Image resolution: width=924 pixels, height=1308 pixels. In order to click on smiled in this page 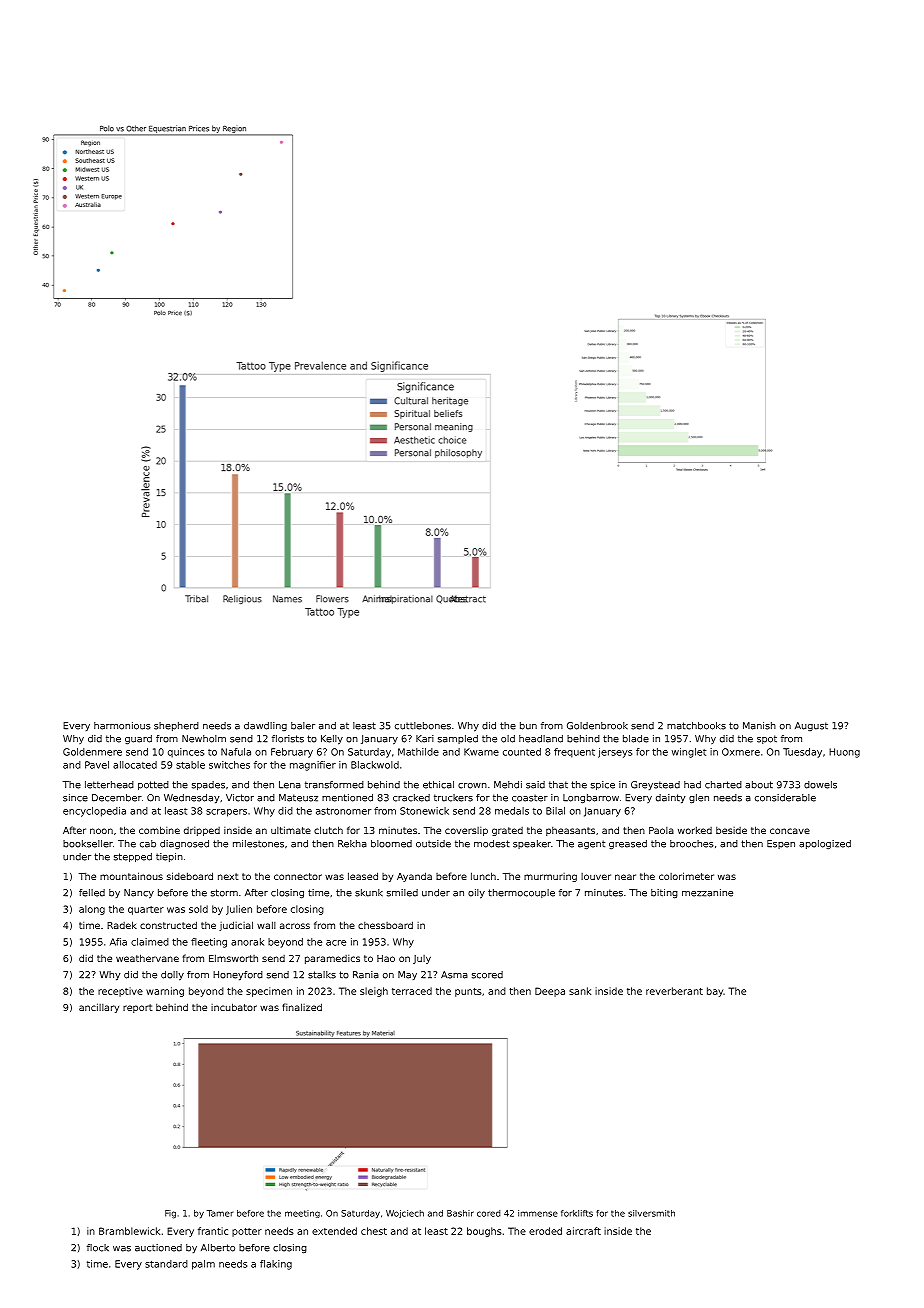, I will do `click(402, 893)`.
